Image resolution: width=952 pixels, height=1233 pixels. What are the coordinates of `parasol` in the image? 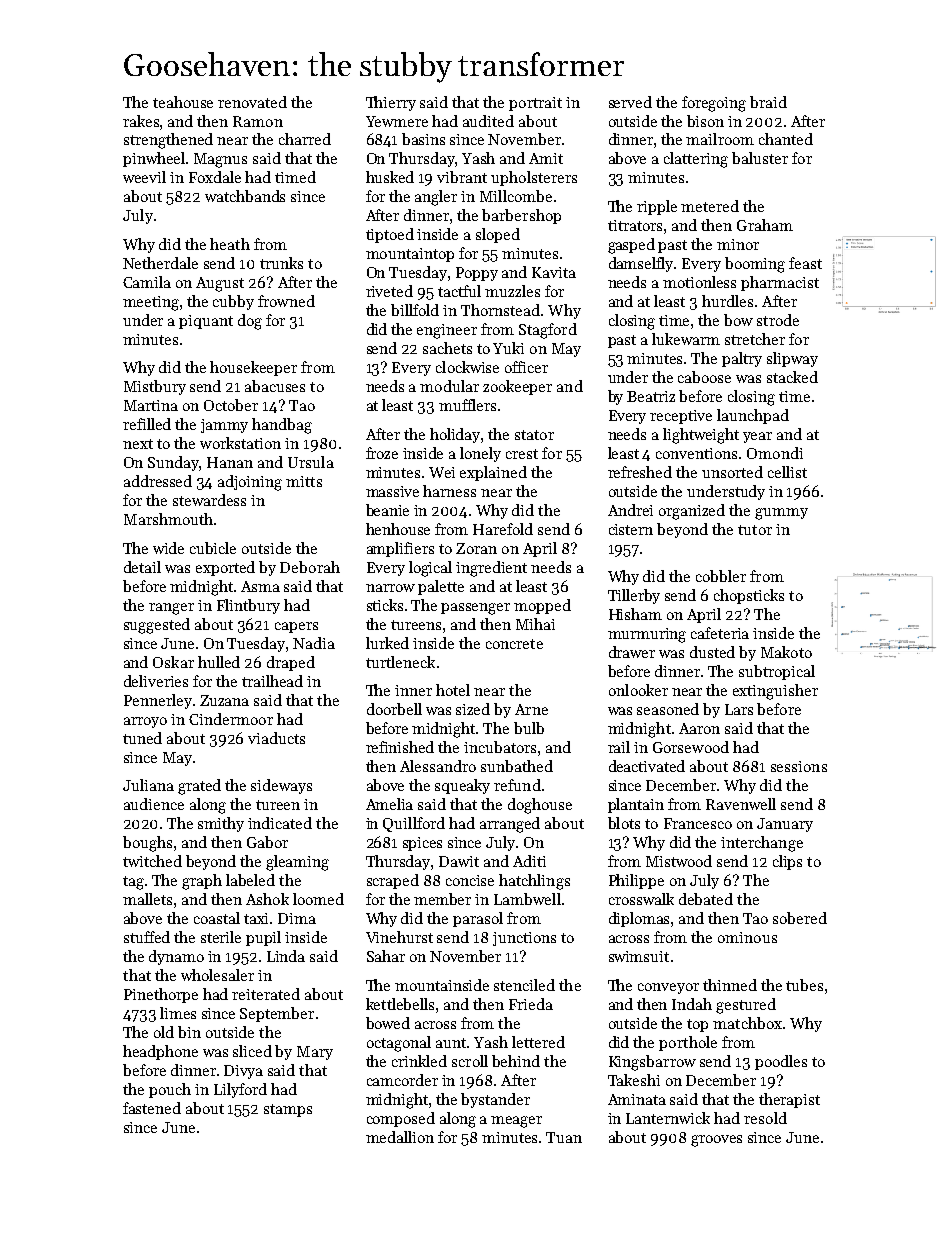 It's located at (478, 919).
